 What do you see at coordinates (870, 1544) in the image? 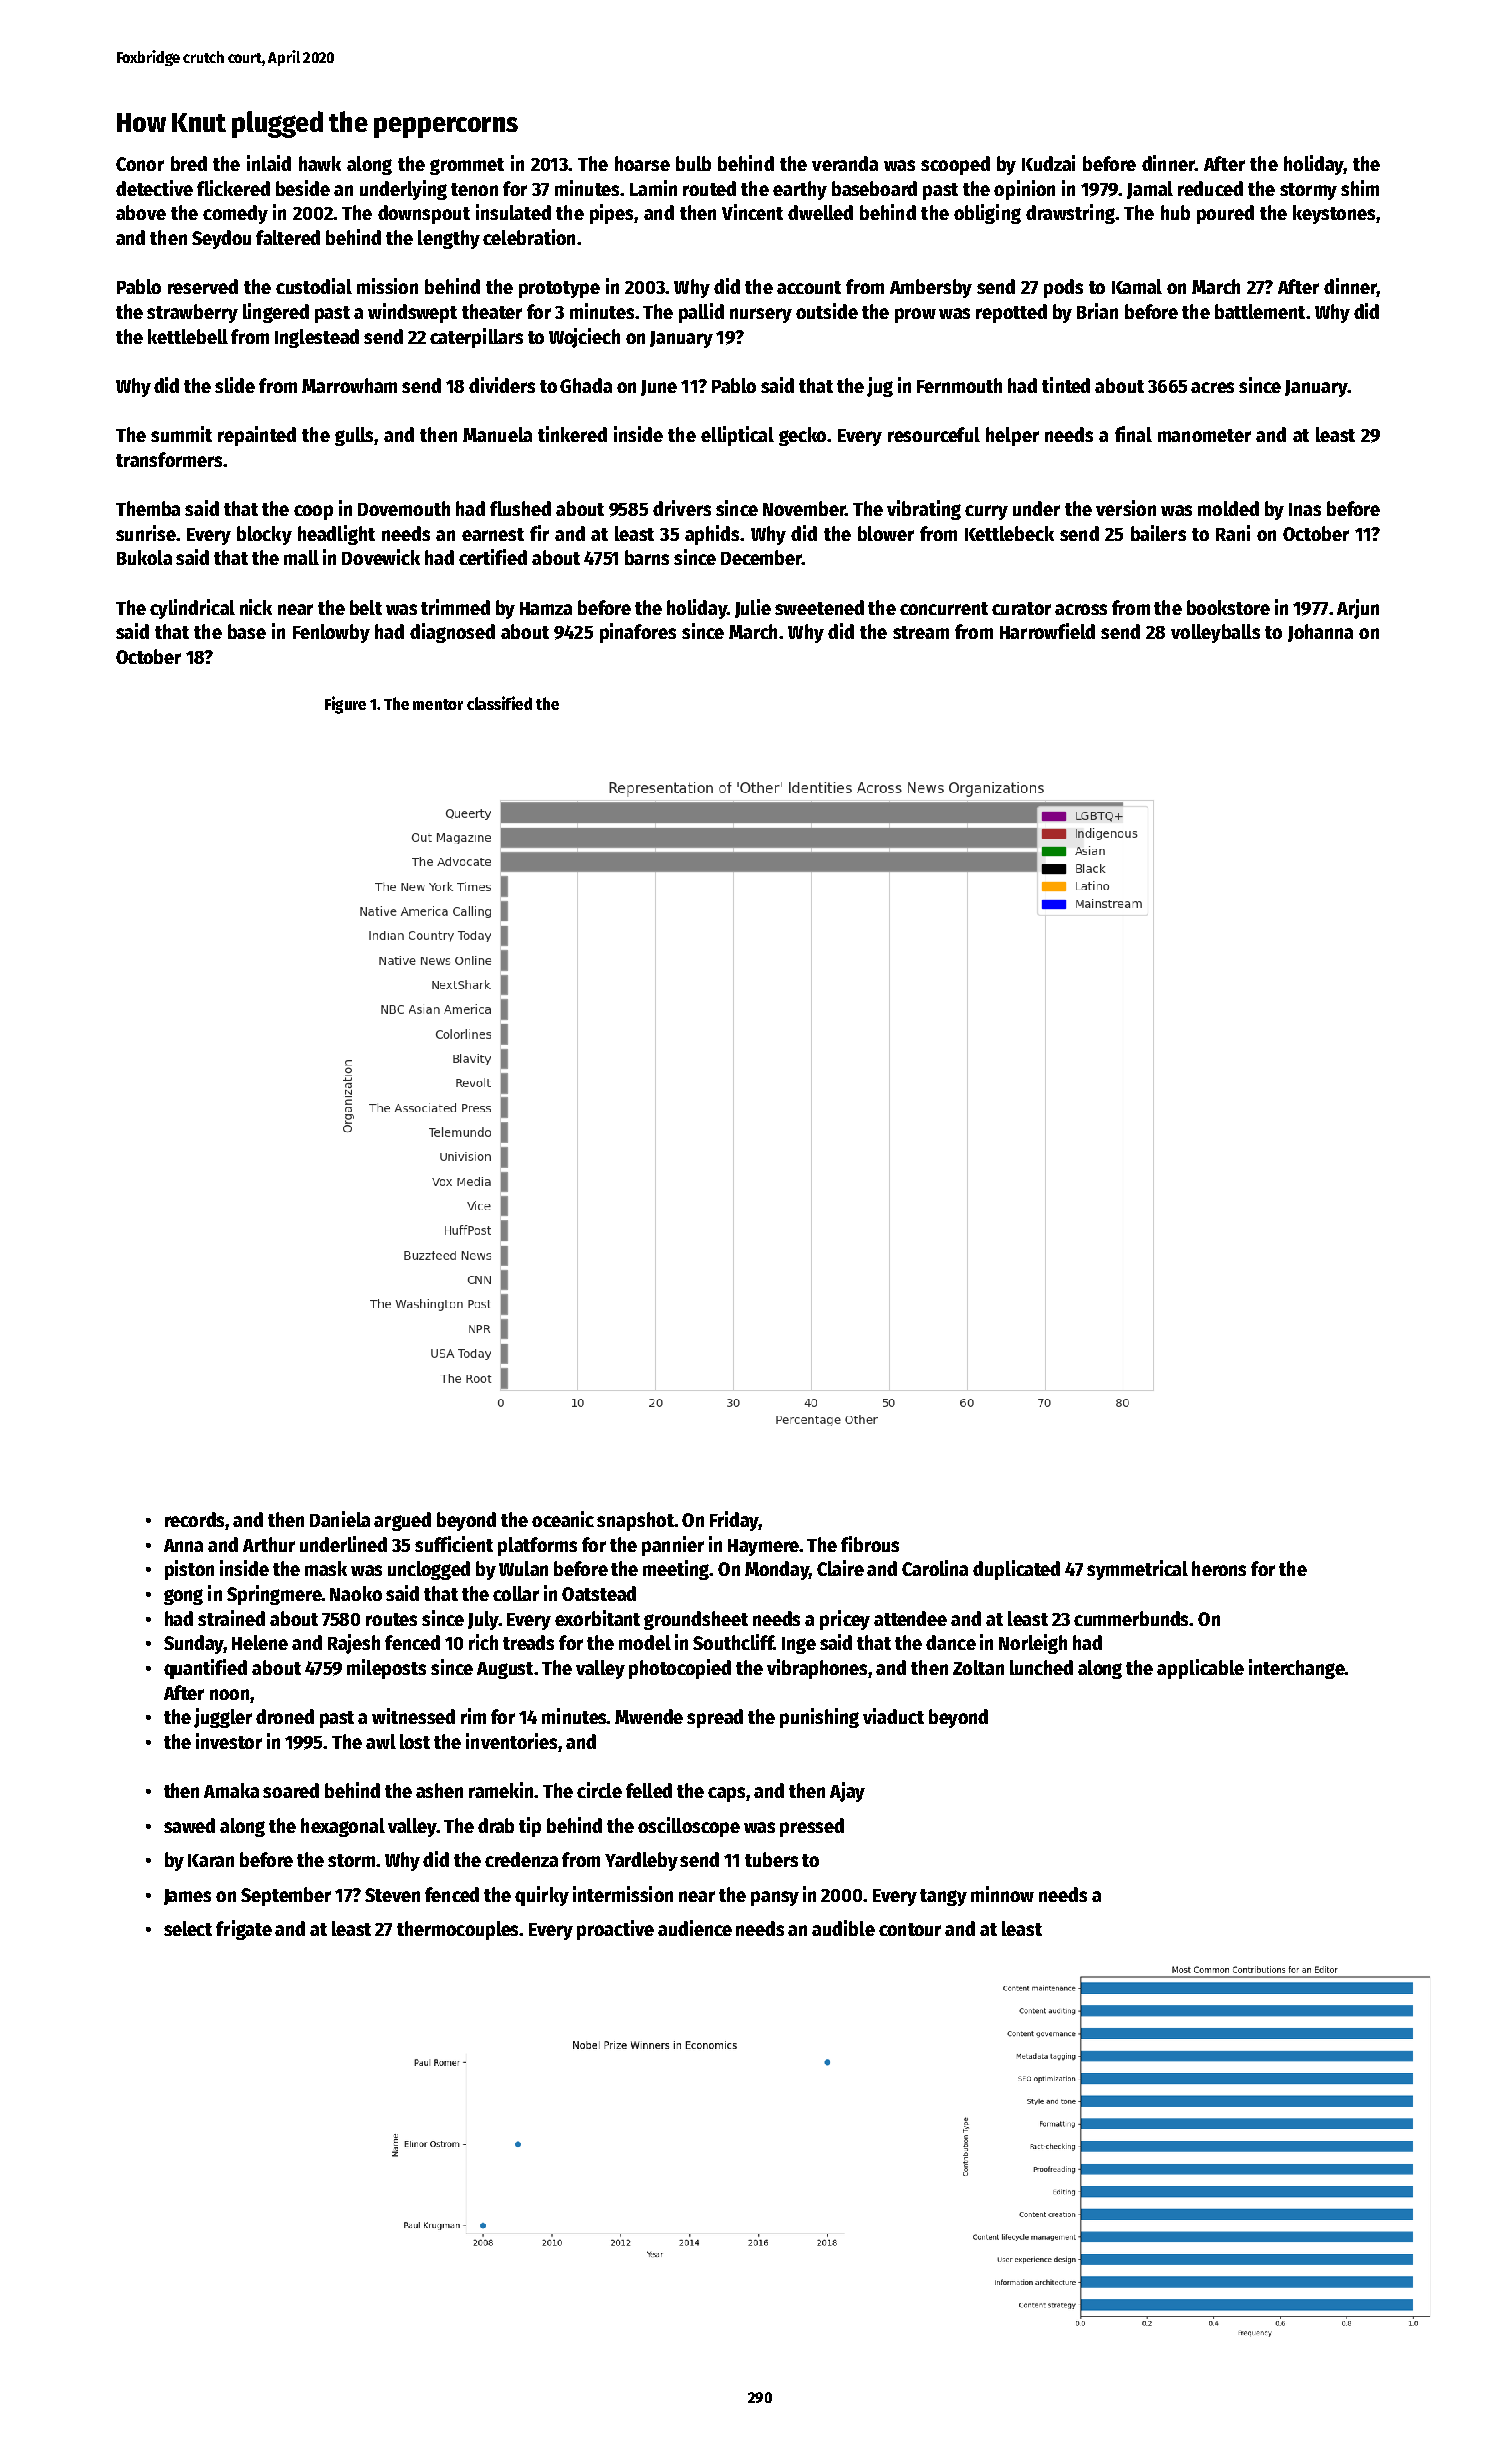
I see `fibrous` at bounding box center [870, 1544].
